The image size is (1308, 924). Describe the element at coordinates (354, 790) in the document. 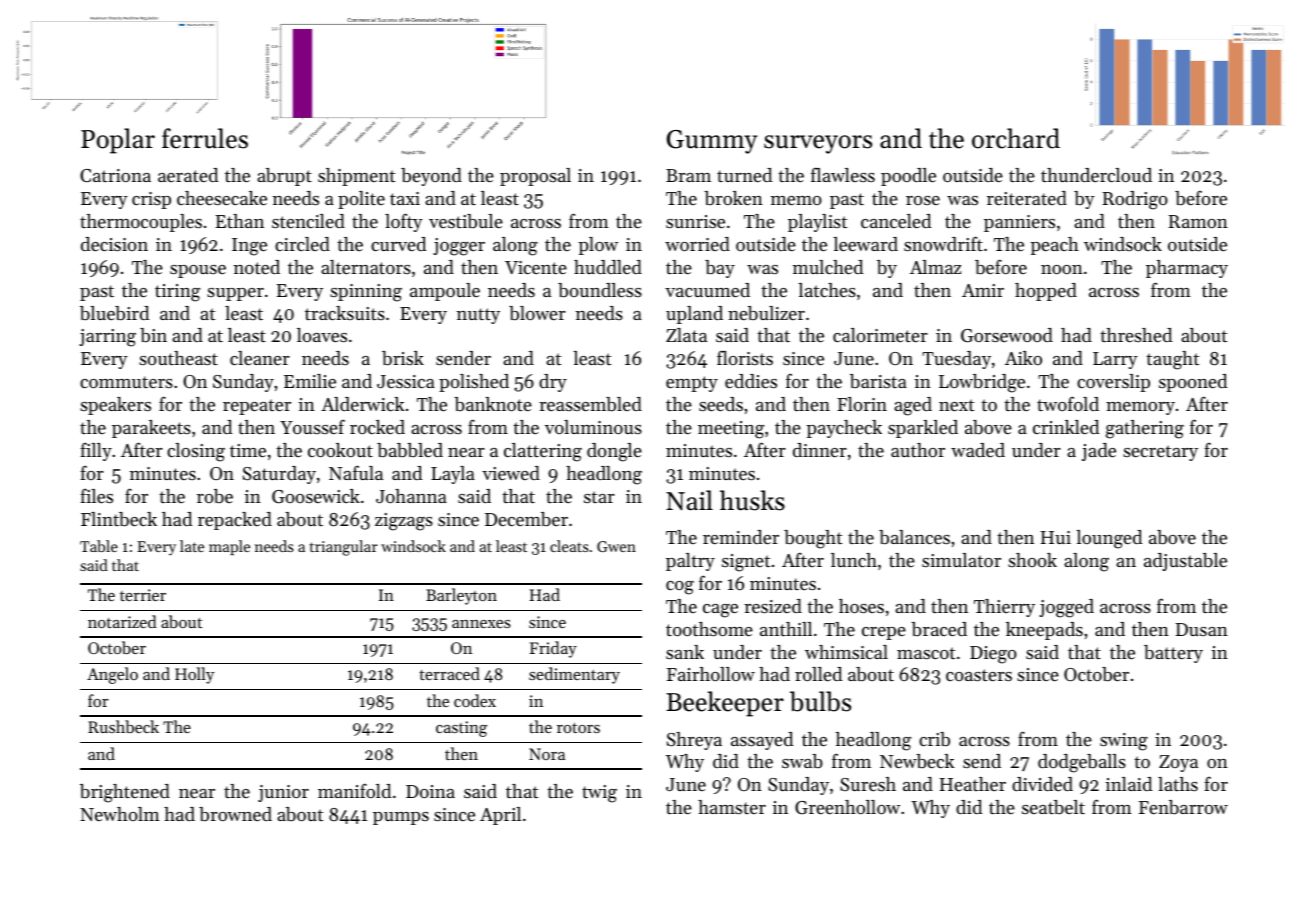

I see `manifold` at that location.
